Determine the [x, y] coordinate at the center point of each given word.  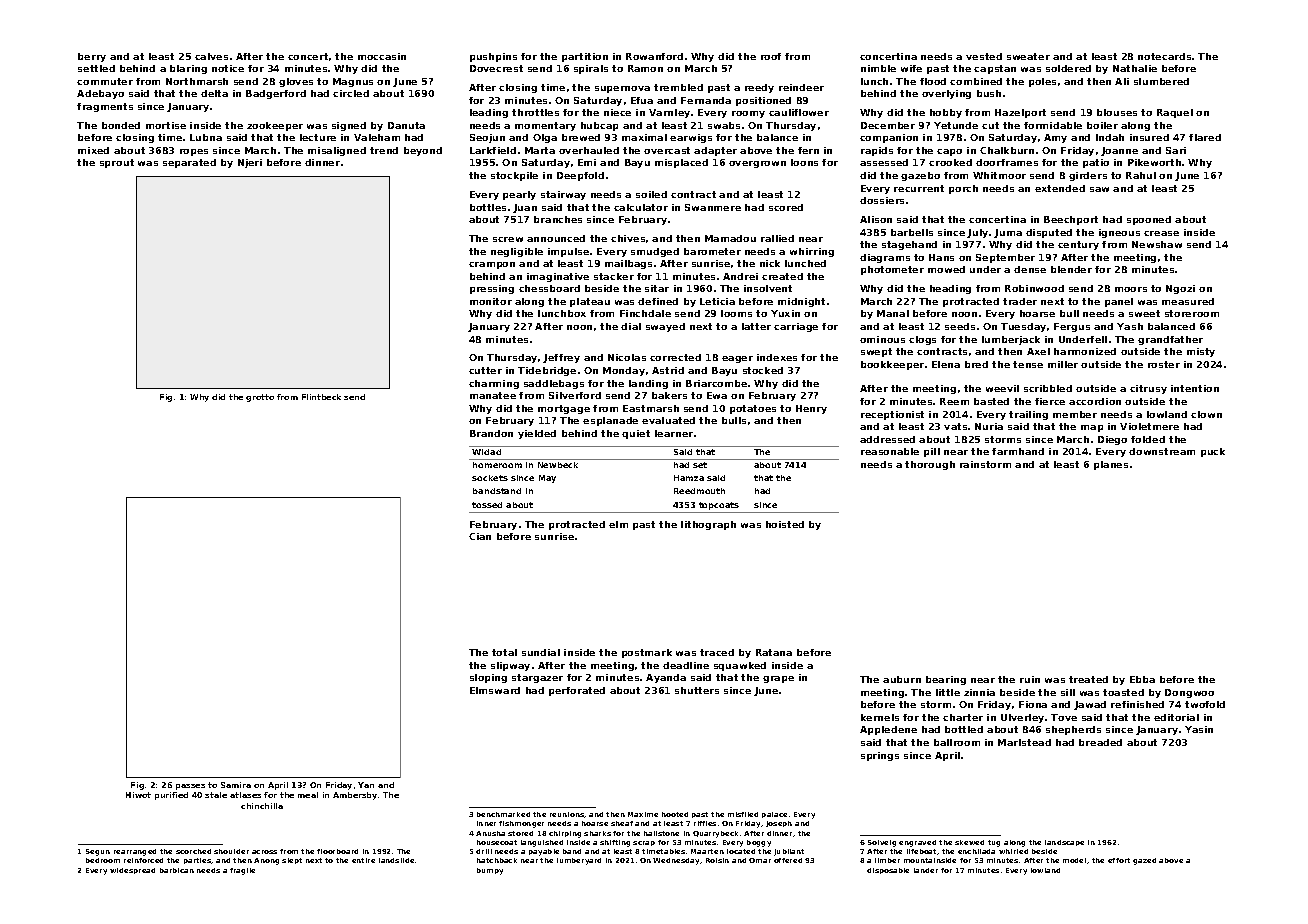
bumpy [490, 871]
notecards [1164, 56]
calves [211, 56]
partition [585, 57]
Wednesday [676, 861]
